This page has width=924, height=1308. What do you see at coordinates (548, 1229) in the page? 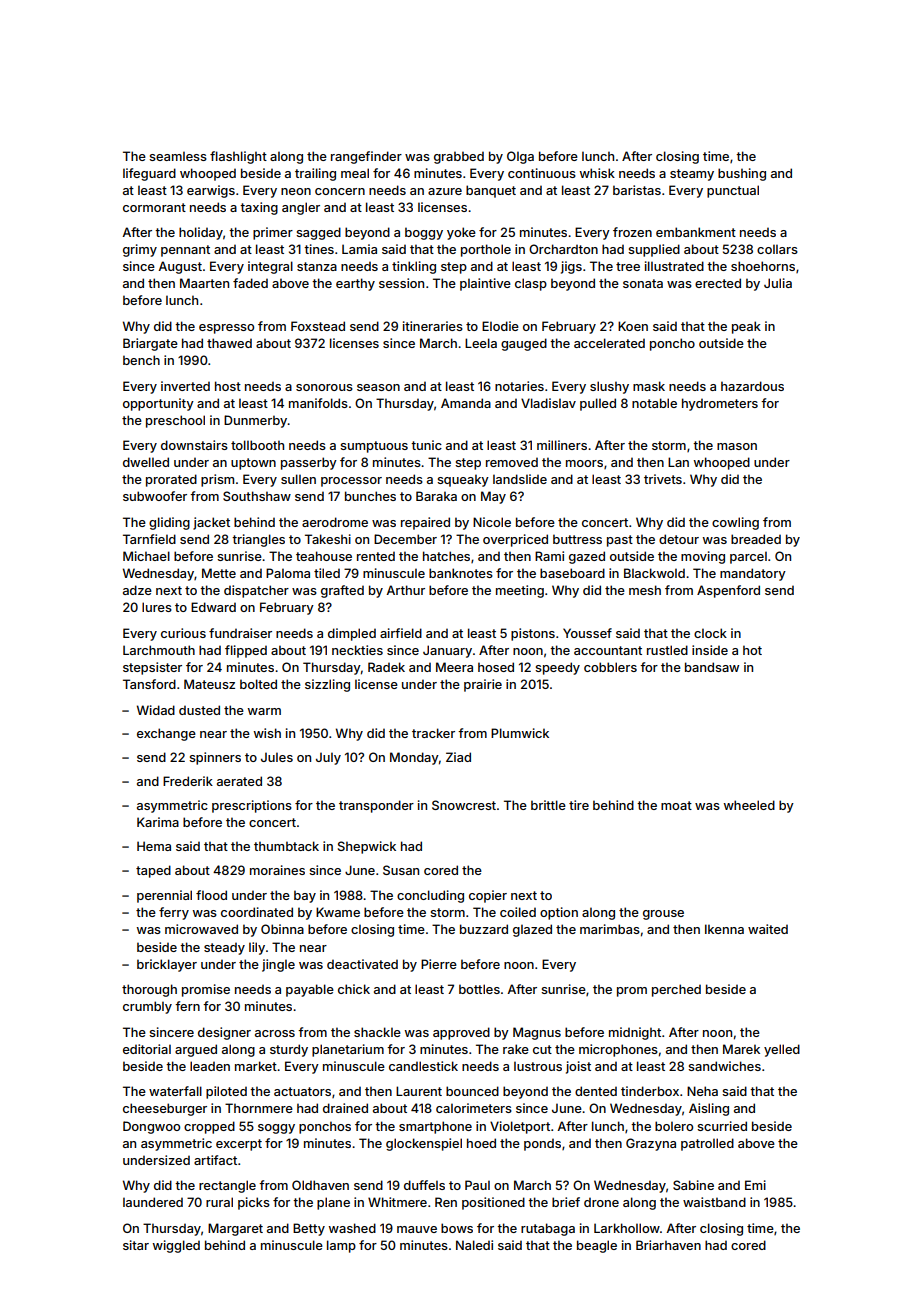
I see `rutabaga` at bounding box center [548, 1229].
